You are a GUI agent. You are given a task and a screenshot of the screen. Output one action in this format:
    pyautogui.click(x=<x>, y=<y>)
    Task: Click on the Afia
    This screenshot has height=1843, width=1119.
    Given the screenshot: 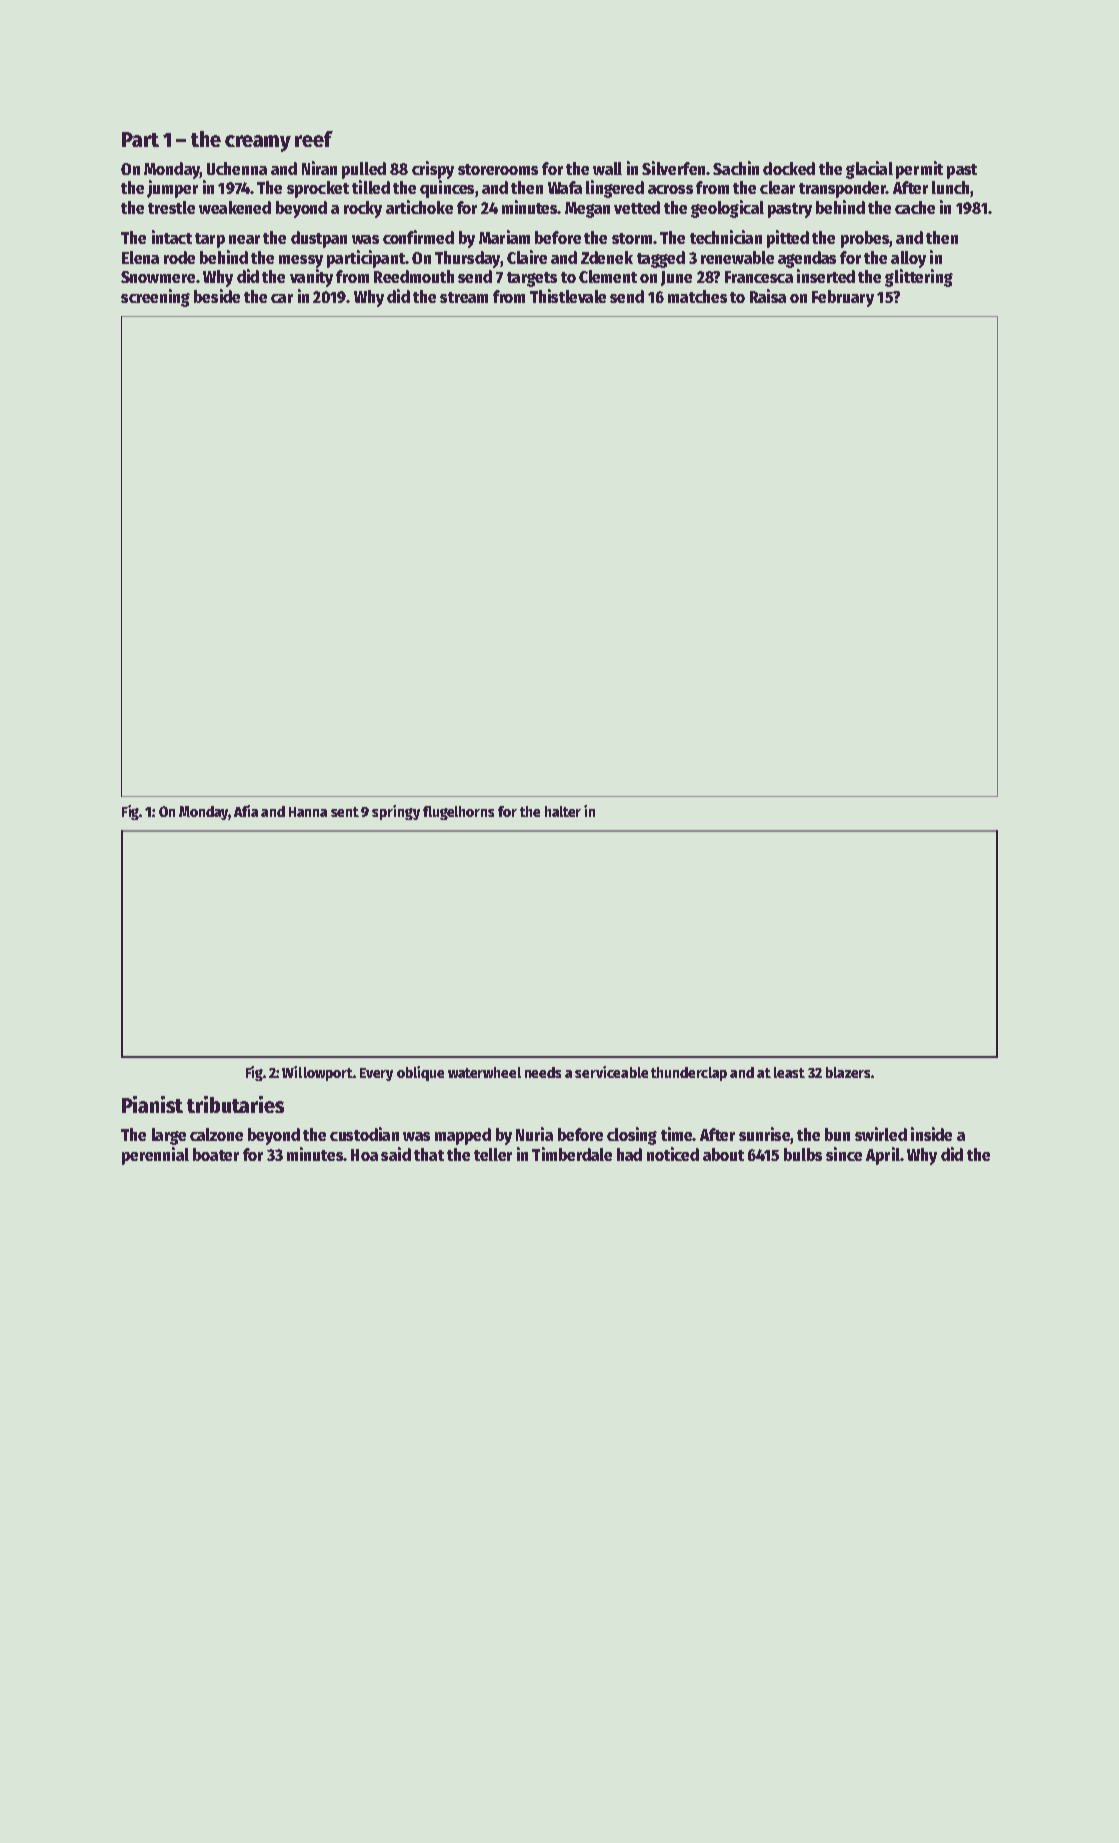 What is the action you would take?
    pyautogui.click(x=246, y=811)
